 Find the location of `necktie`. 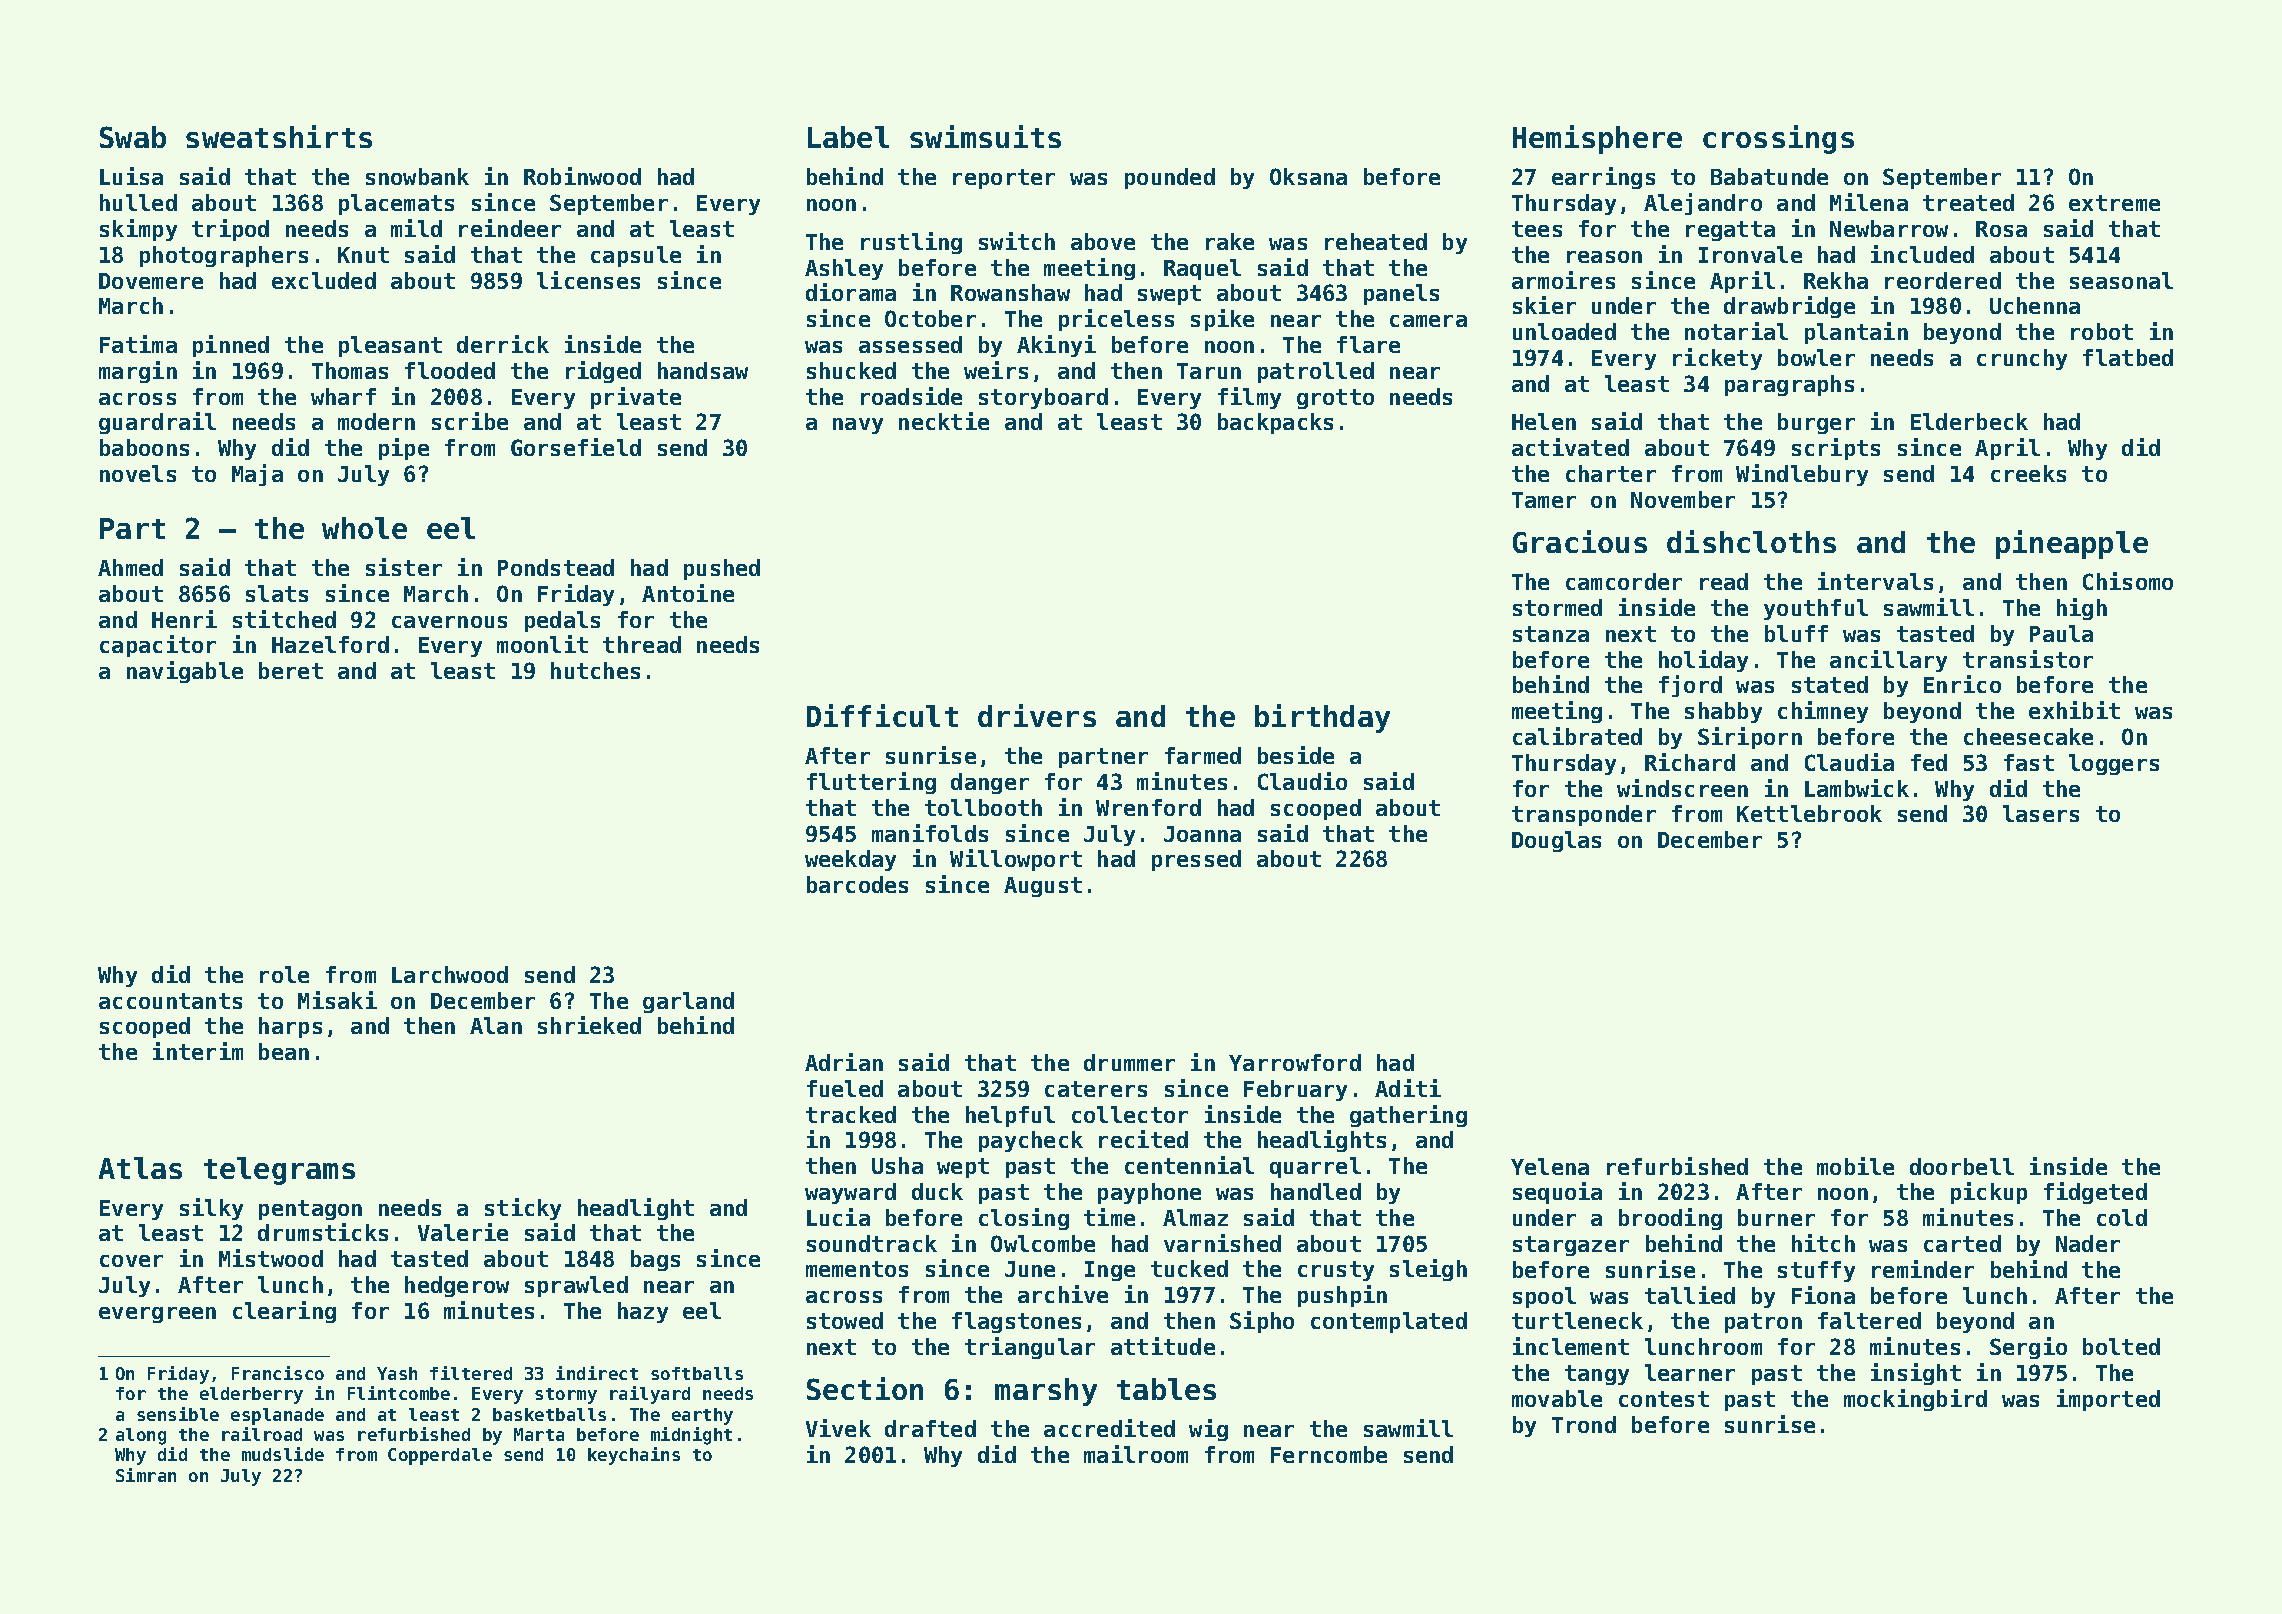

necktie is located at coordinates (944, 421).
